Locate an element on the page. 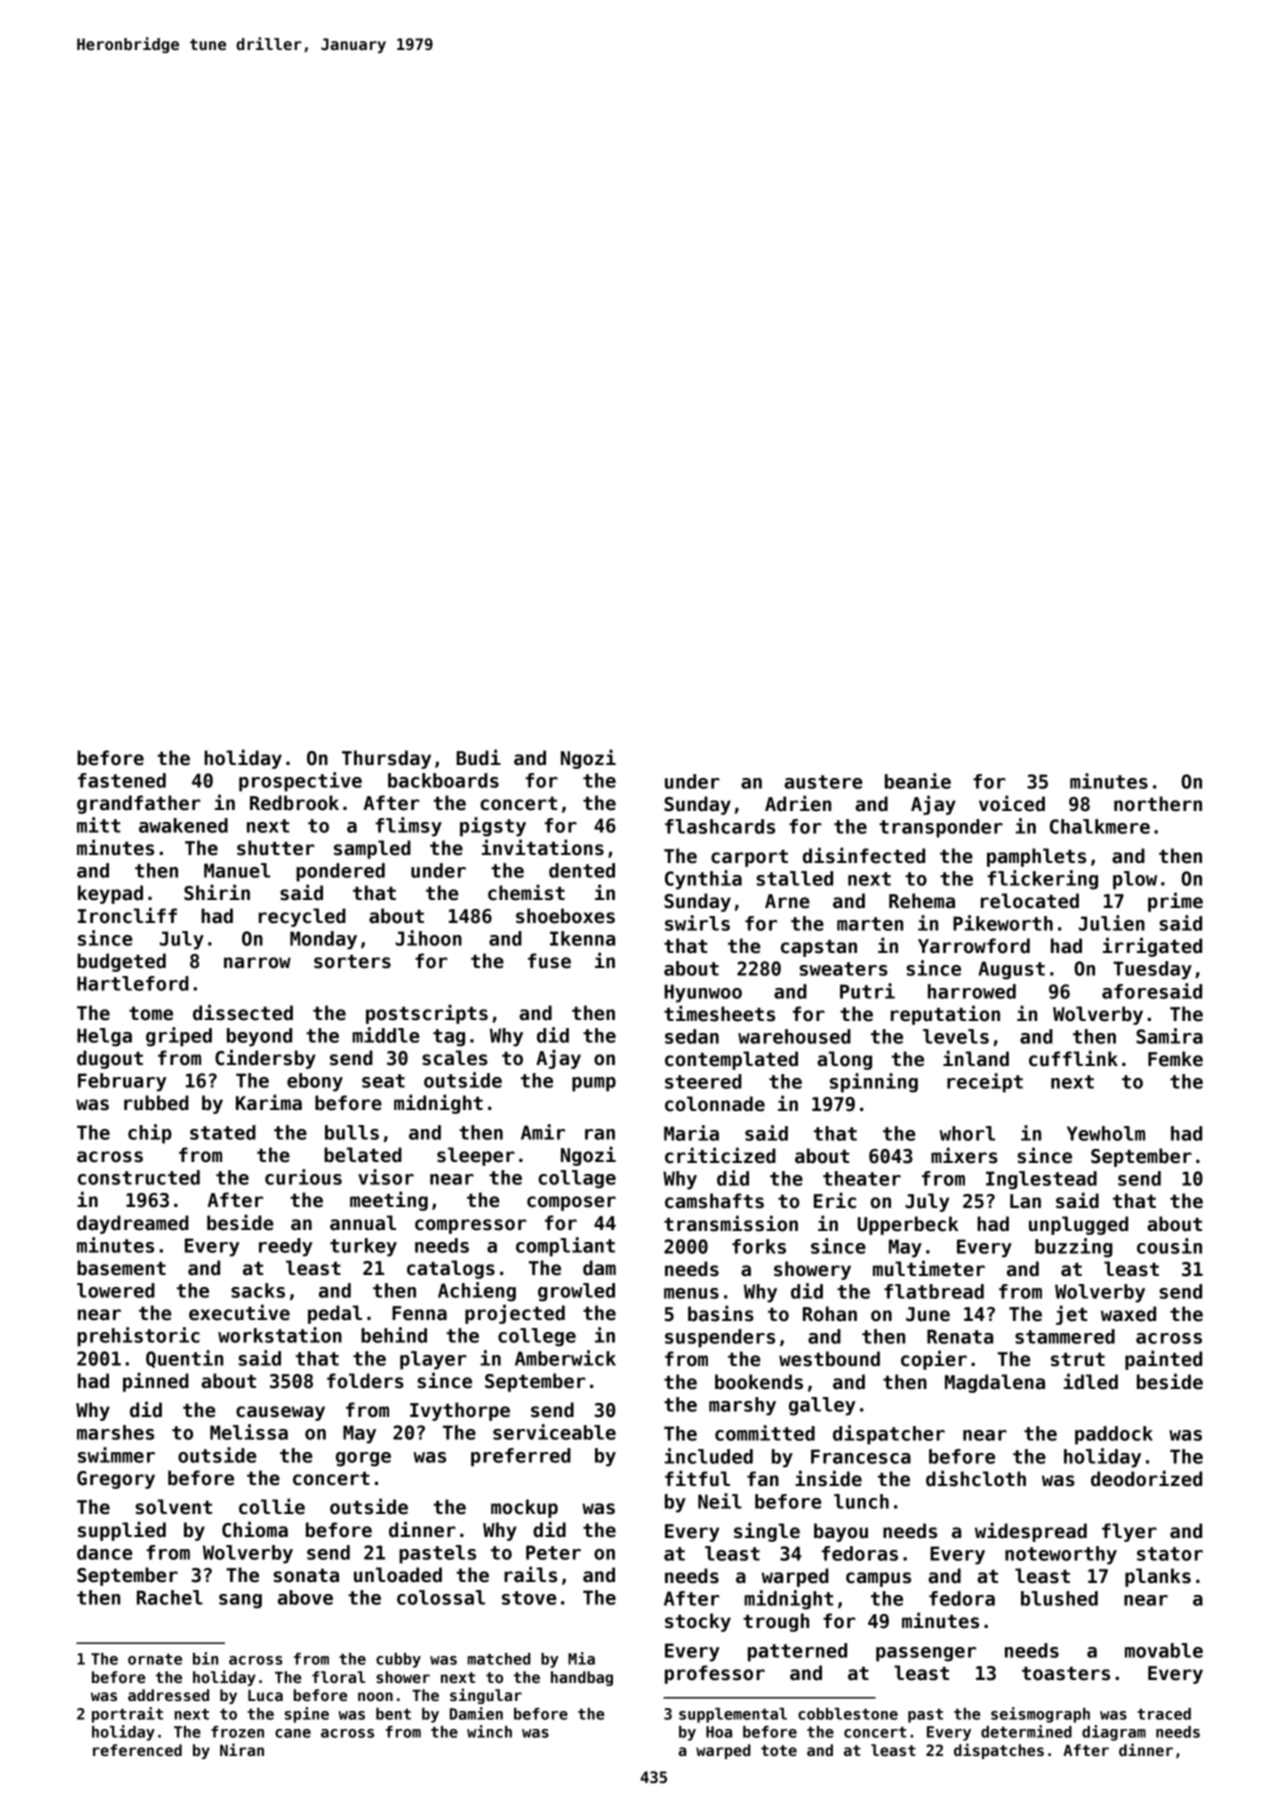 The width and height of the image is (1280, 1810). pigsty is located at coordinates (493, 827).
